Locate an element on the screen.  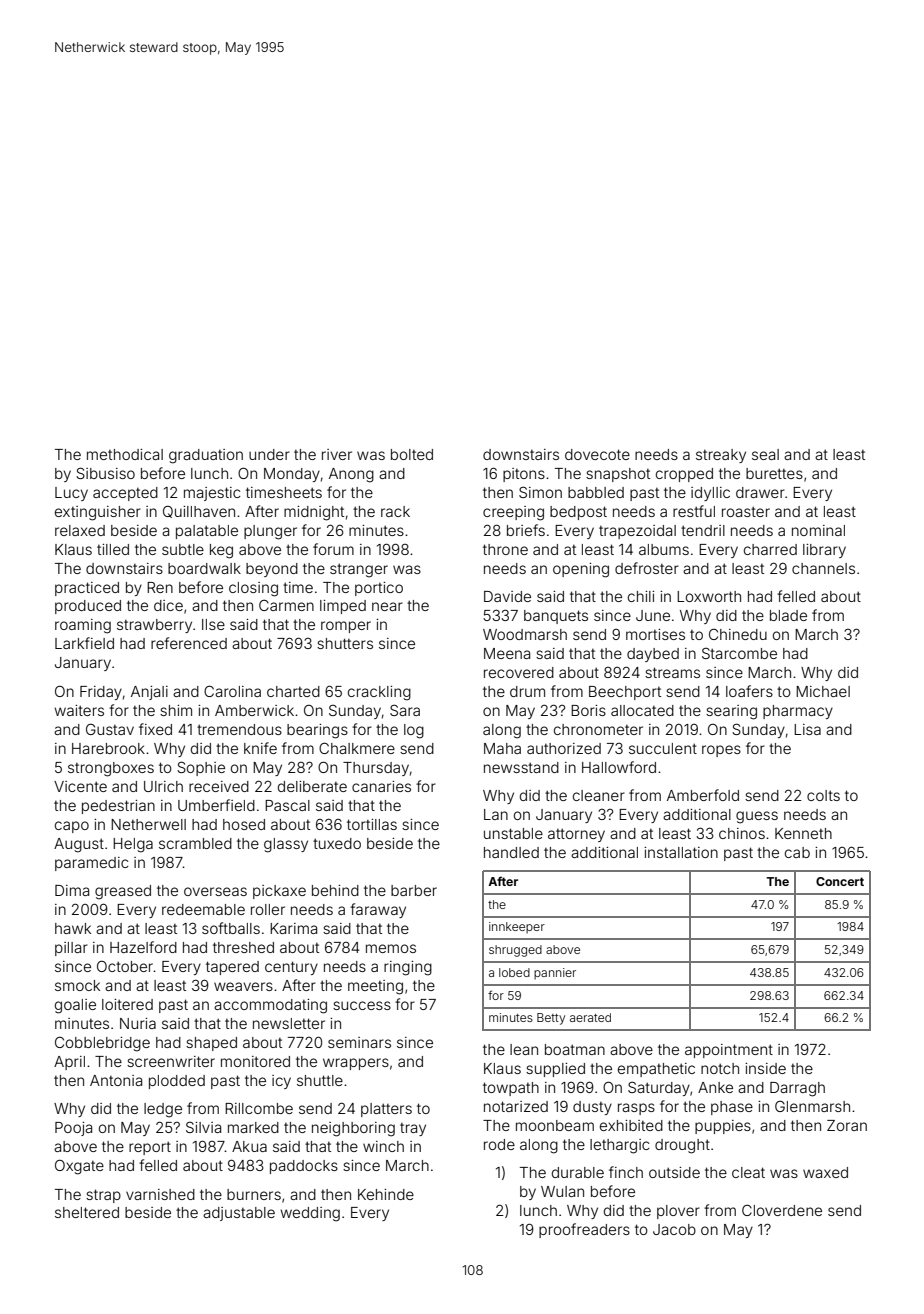
shuttle is located at coordinates (320, 1080).
